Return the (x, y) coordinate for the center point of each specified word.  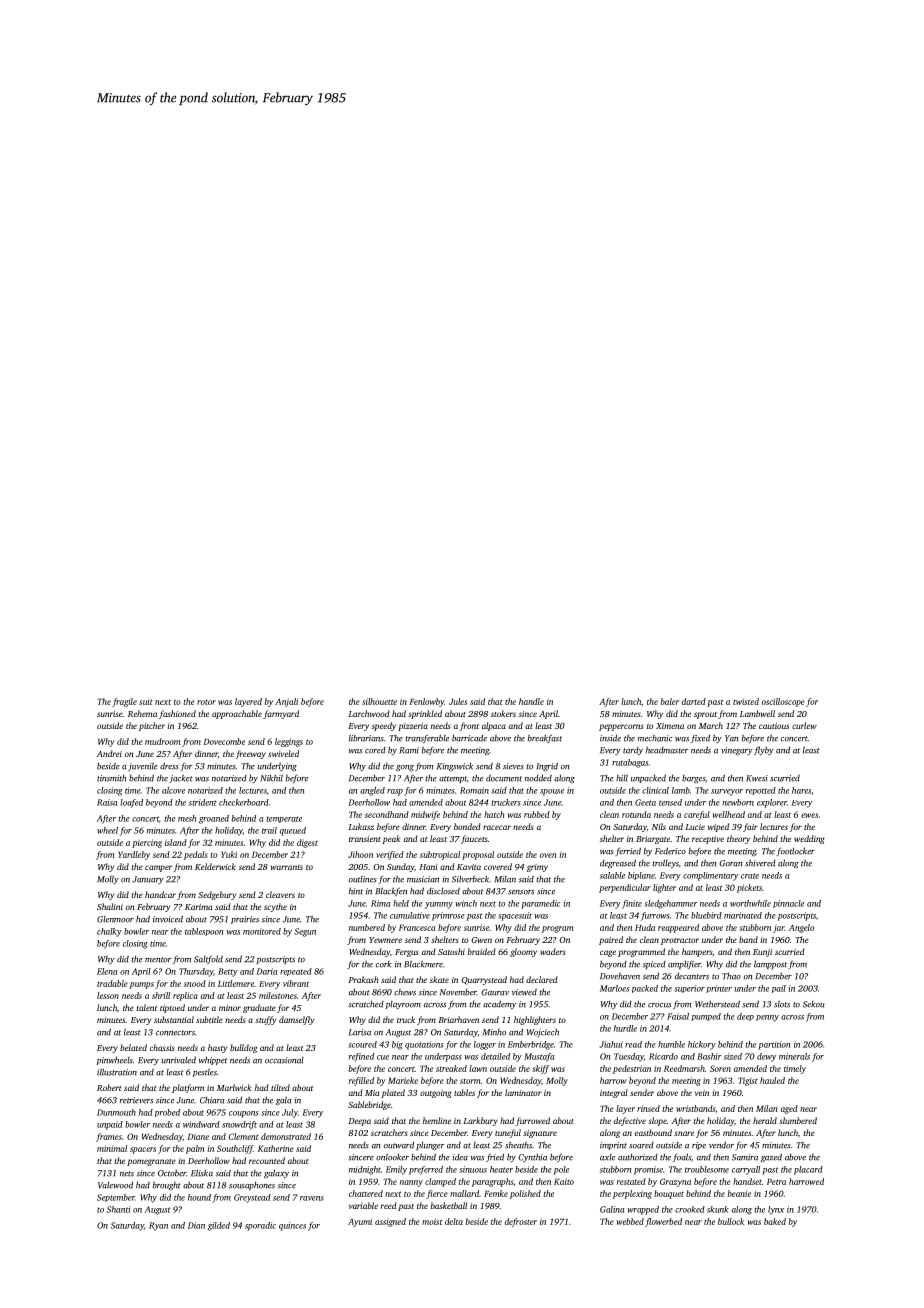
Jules (458, 701)
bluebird (706, 915)
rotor (206, 702)
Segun (305, 932)
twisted (746, 701)
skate (439, 979)
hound (199, 1197)
